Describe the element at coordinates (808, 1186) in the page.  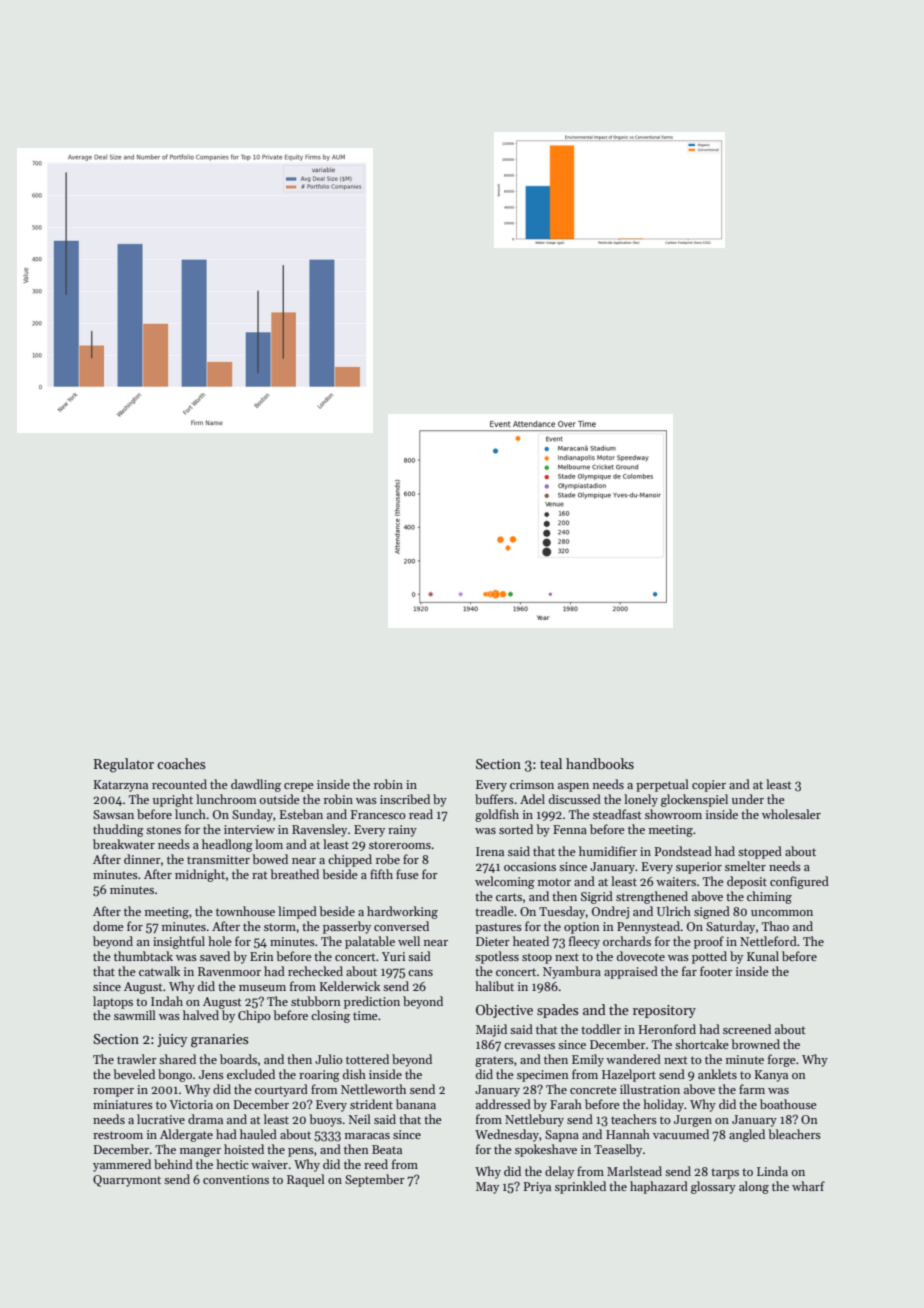
I see `wharf` at that location.
